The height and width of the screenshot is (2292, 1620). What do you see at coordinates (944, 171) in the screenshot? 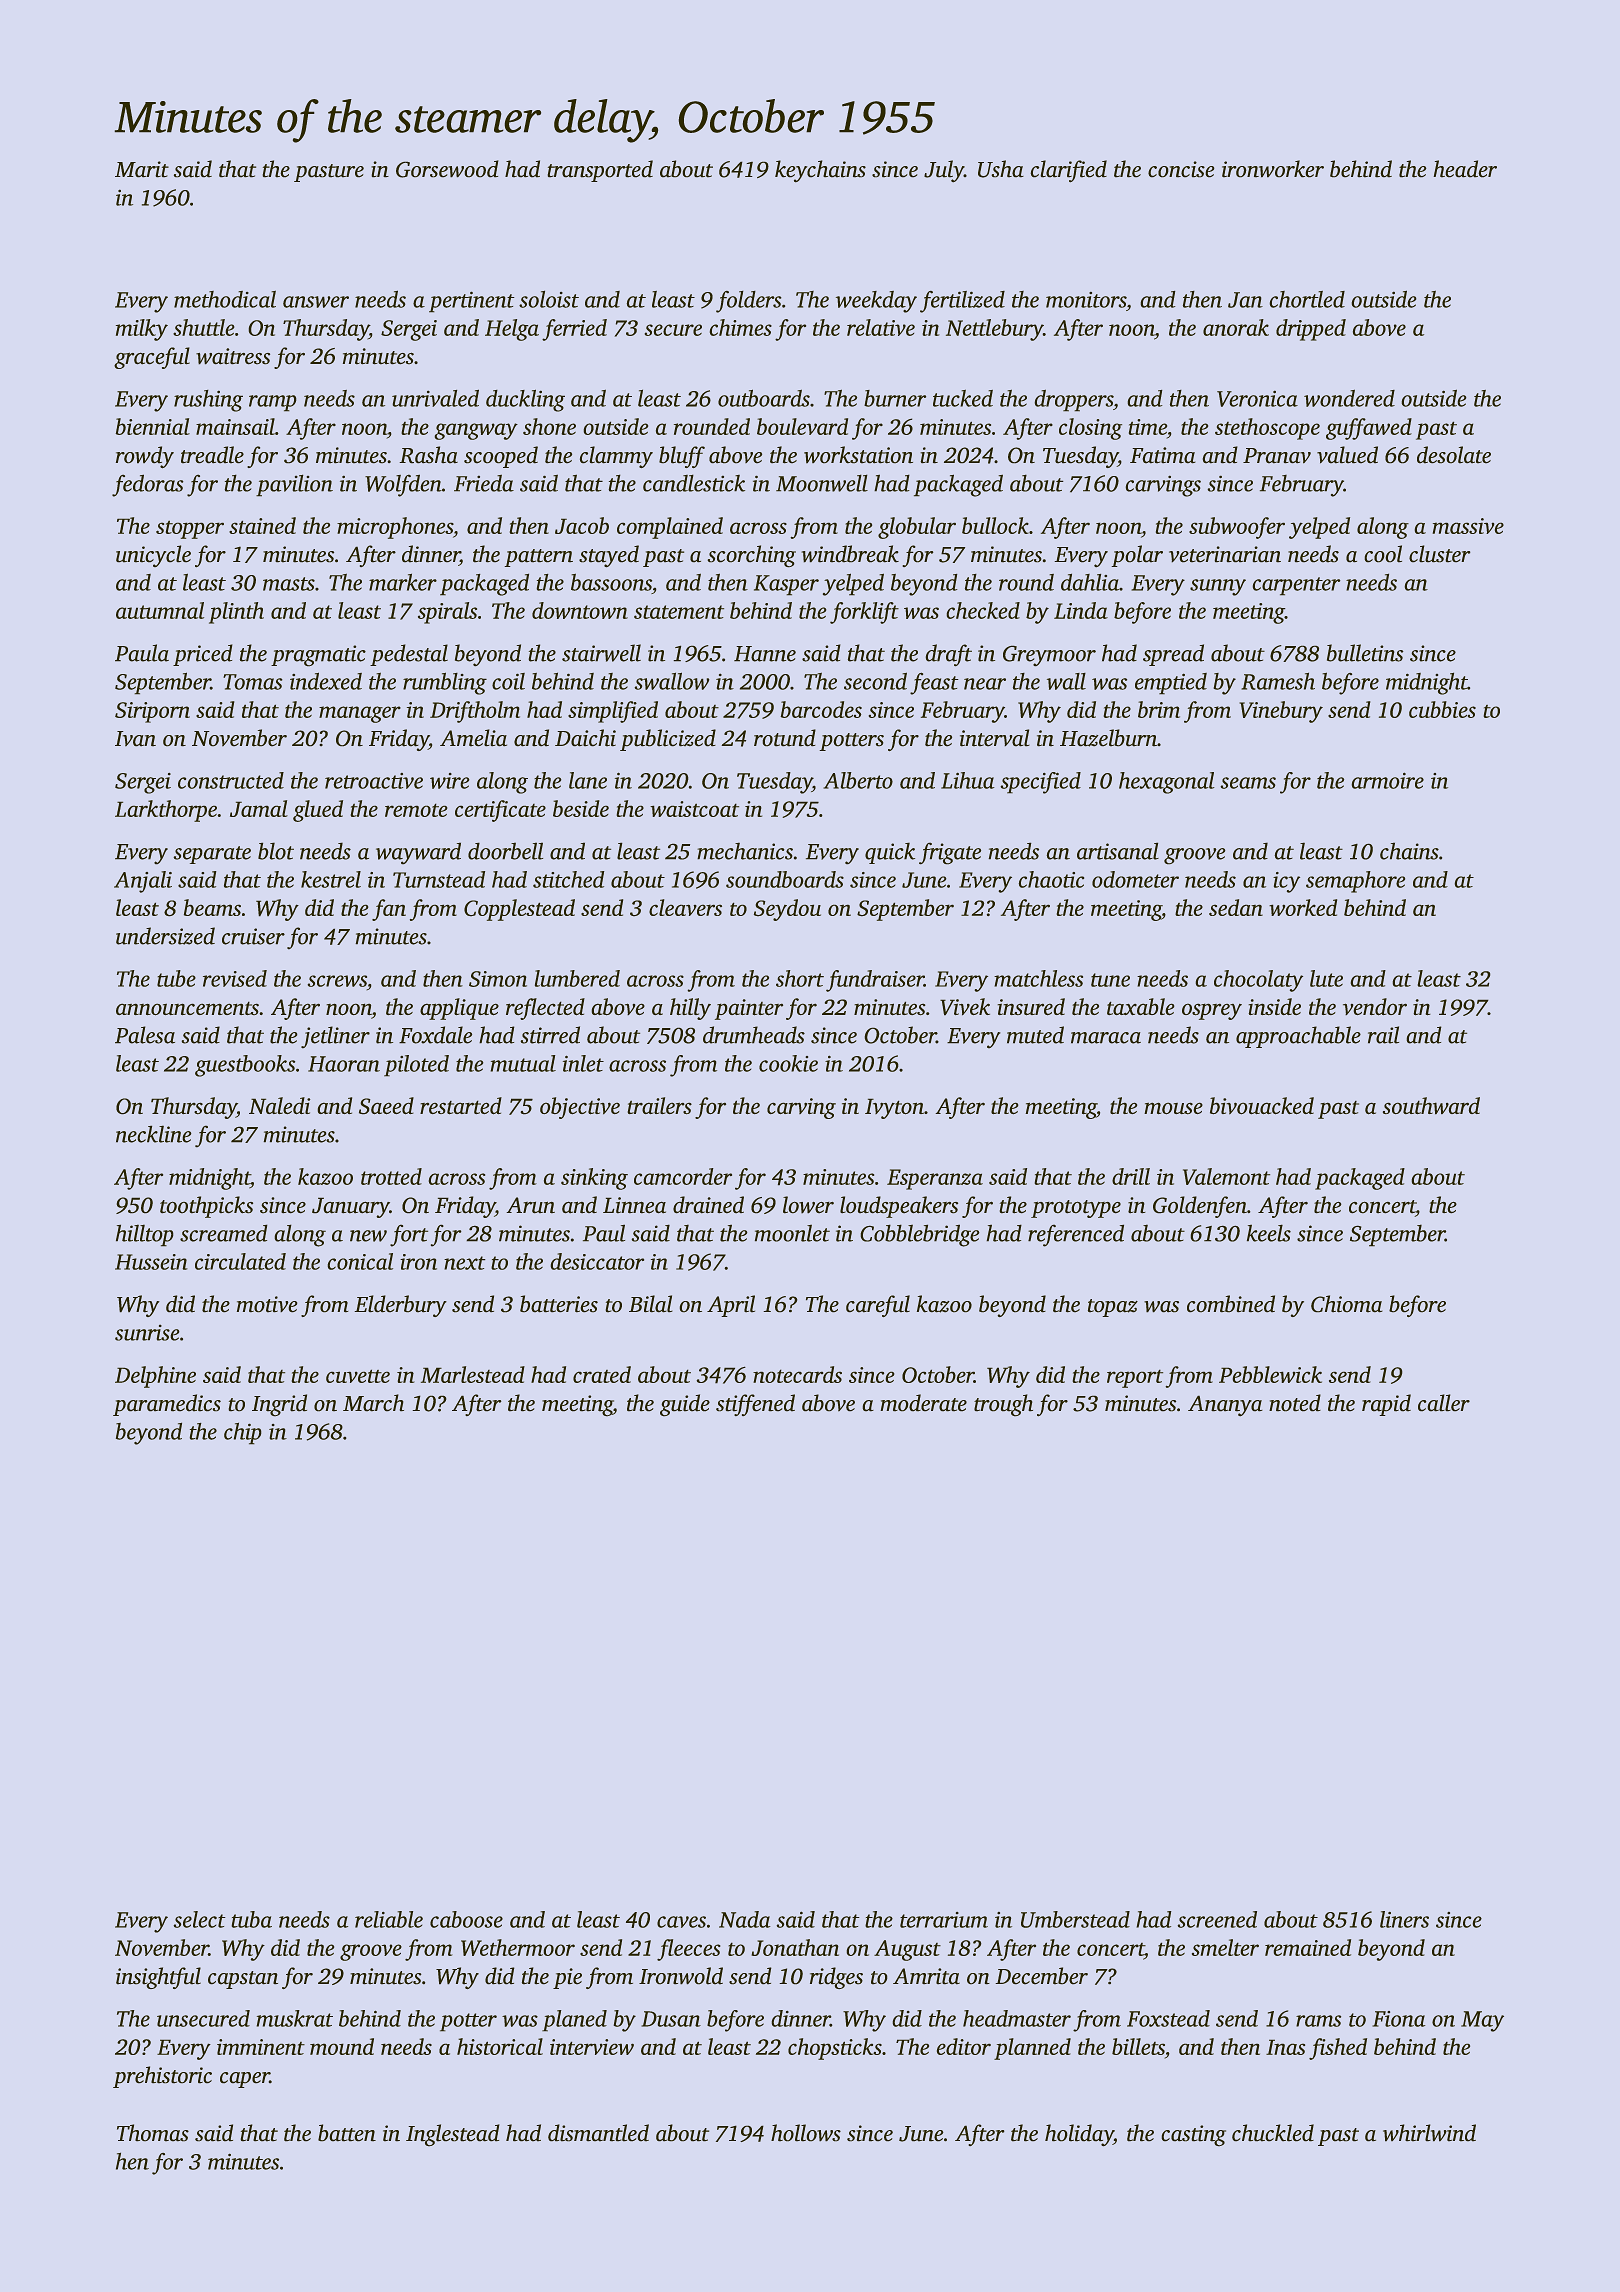
I see `July` at bounding box center [944, 171].
